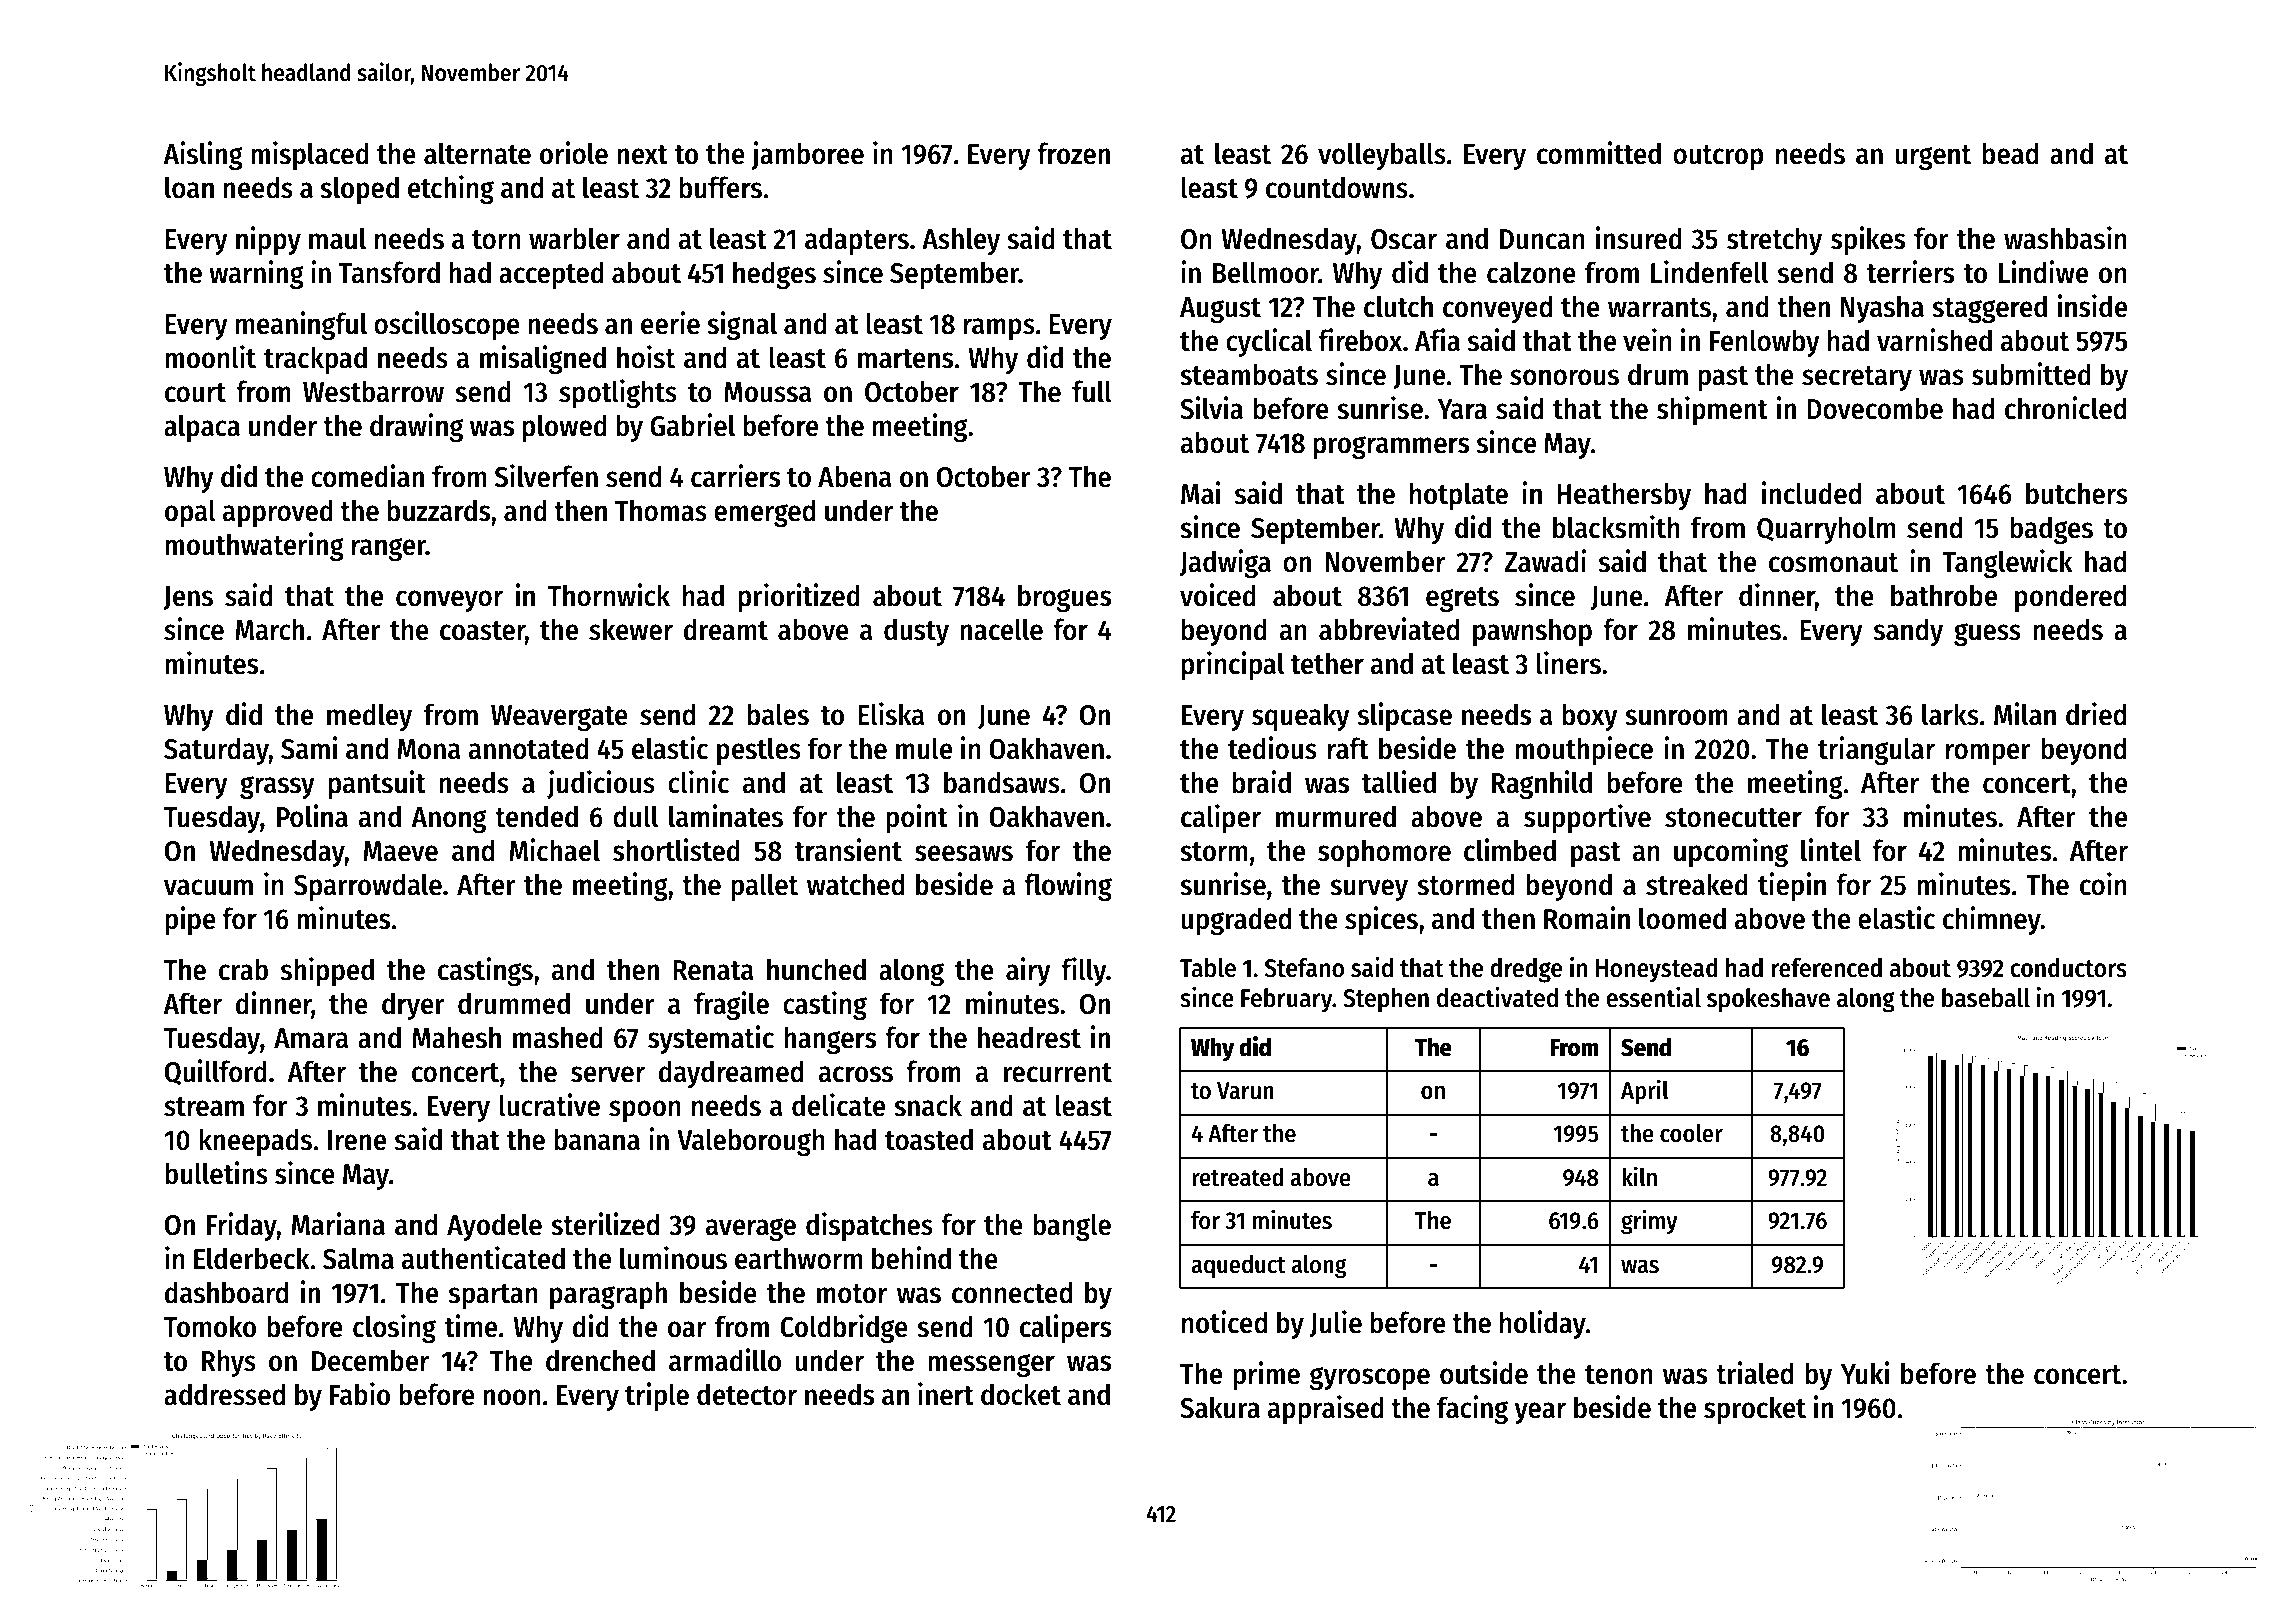  I want to click on motor, so click(852, 1294).
